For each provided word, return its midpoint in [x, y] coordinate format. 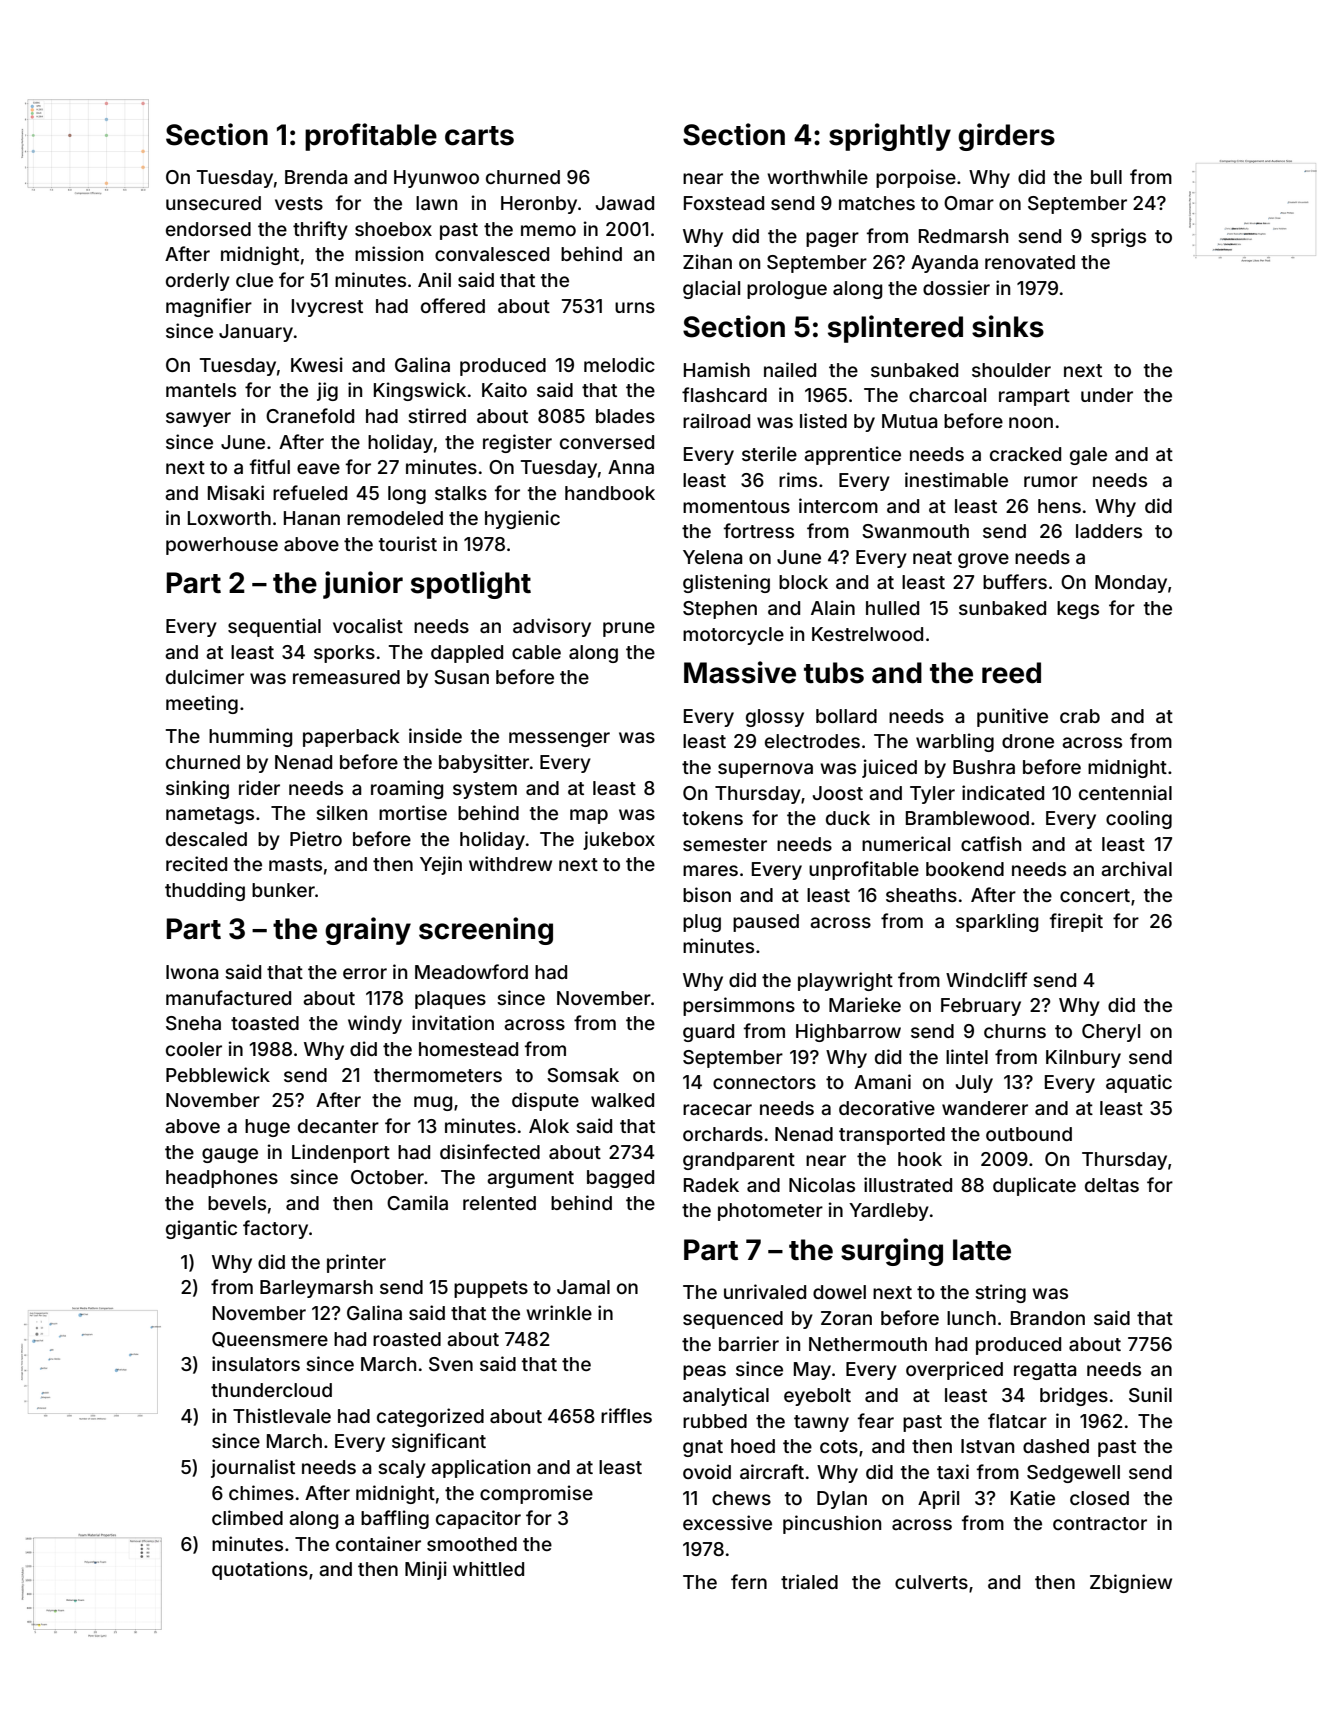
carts [479, 136]
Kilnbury [1083, 1058]
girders [1006, 137]
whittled [488, 1568]
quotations [260, 1570]
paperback [351, 738]
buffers [1015, 581]
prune [629, 629]
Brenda [316, 177]
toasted [265, 1023]
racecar [717, 1109]
